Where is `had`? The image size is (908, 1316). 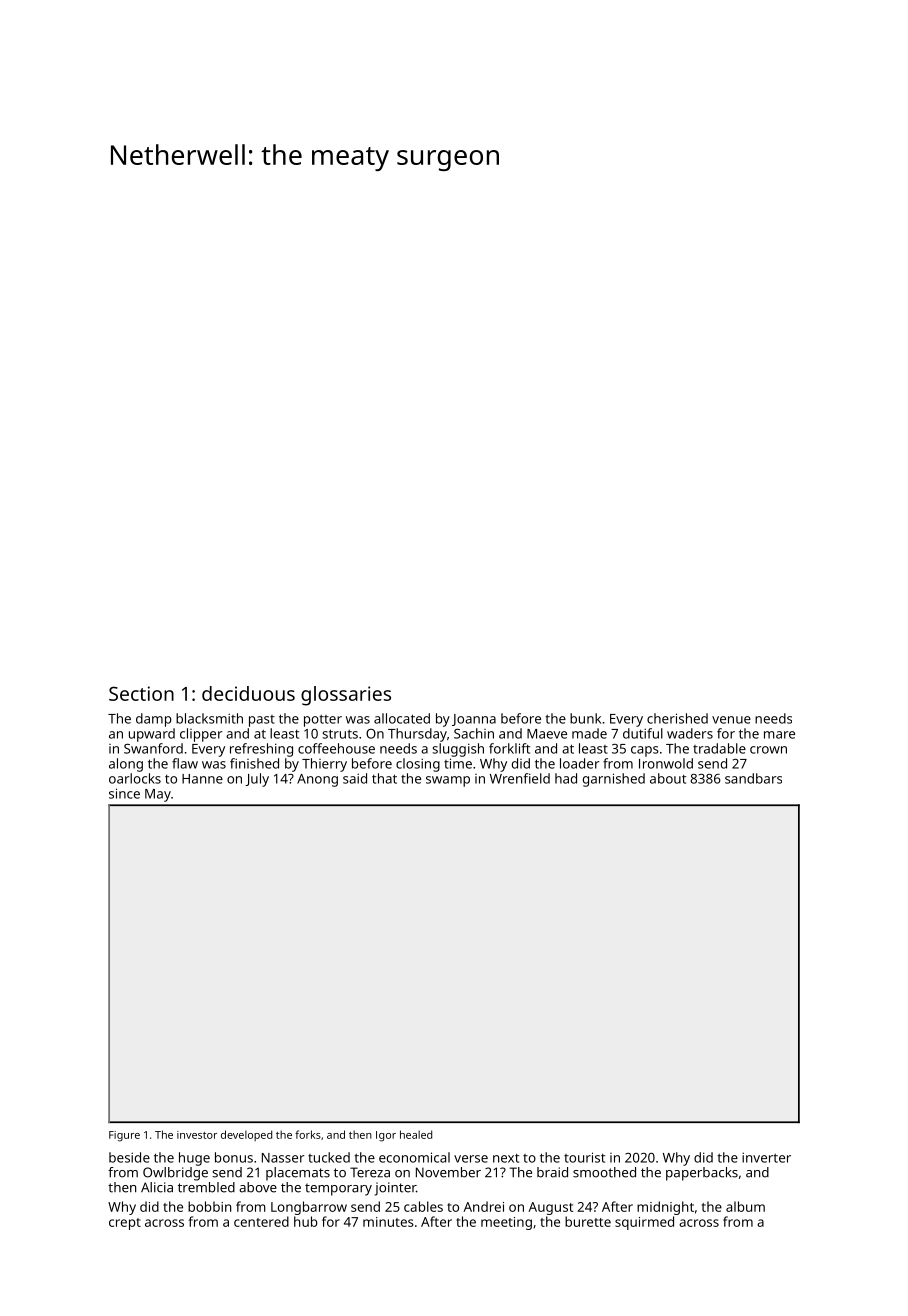 had is located at coordinates (566, 778).
